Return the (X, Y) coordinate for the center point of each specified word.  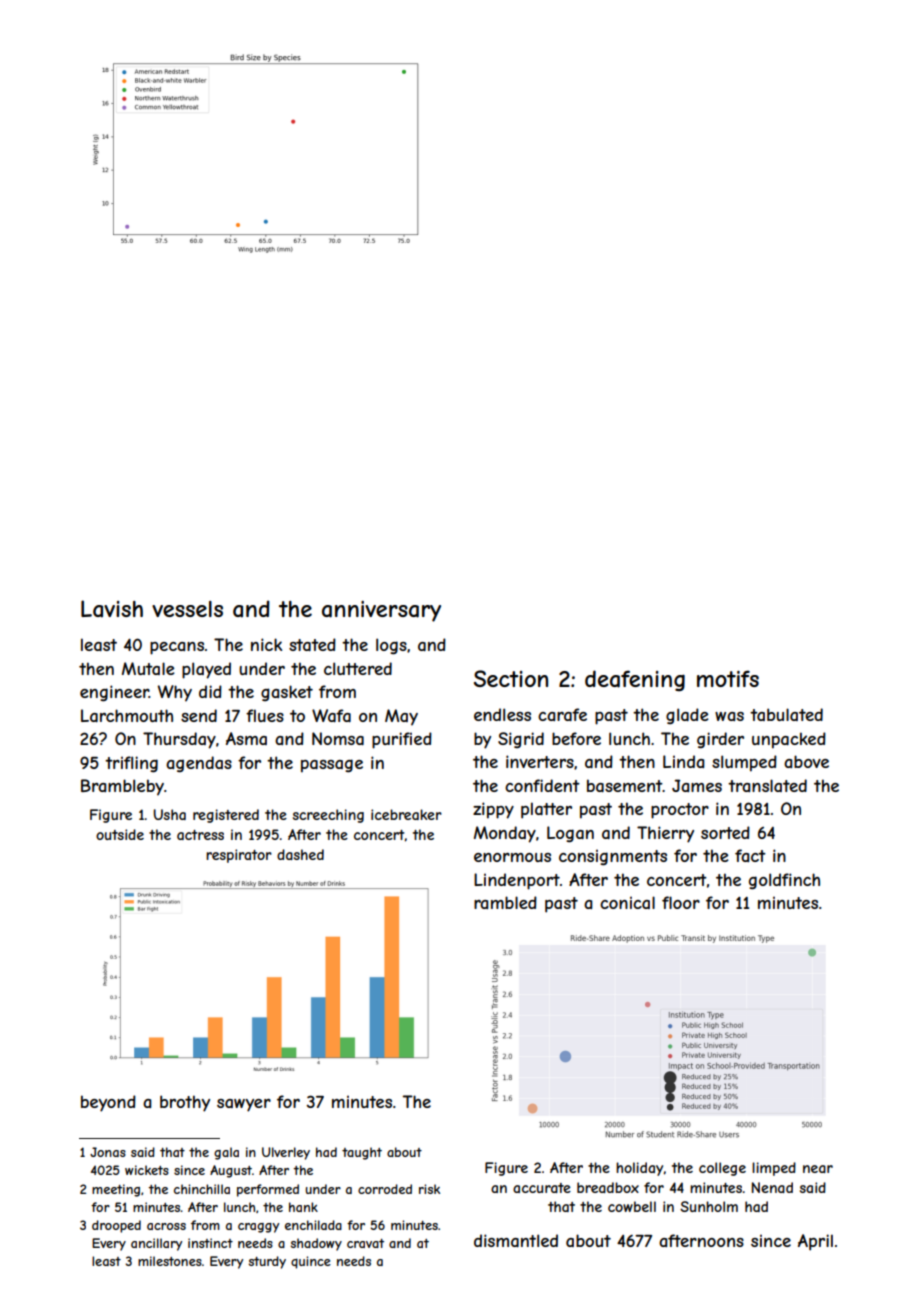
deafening (635, 681)
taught (362, 1153)
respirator (239, 856)
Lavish (112, 609)
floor (681, 902)
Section (511, 678)
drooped (116, 1226)
